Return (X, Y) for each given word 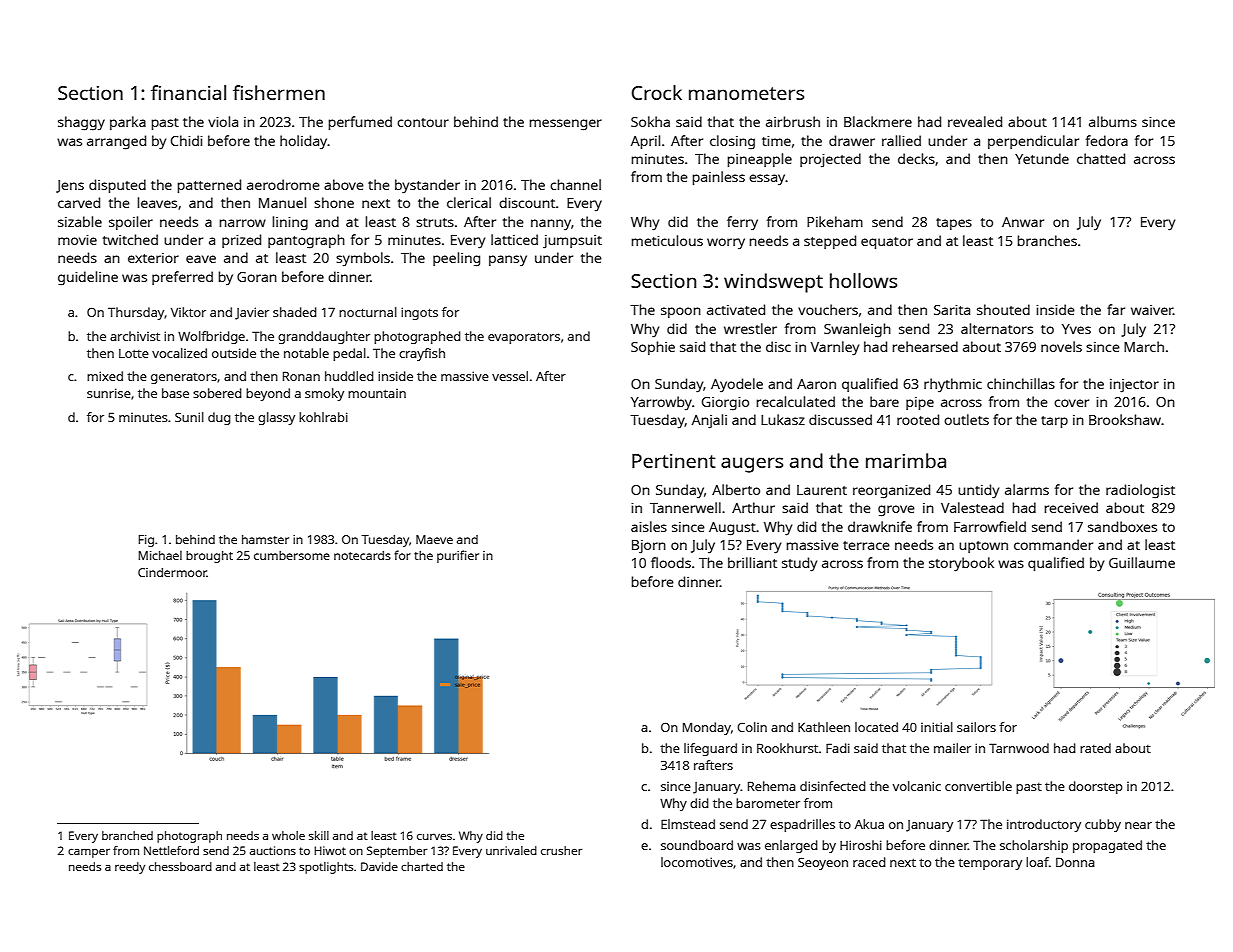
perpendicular (1033, 142)
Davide (379, 866)
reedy (130, 868)
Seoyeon (823, 863)
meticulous (667, 240)
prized (241, 241)
